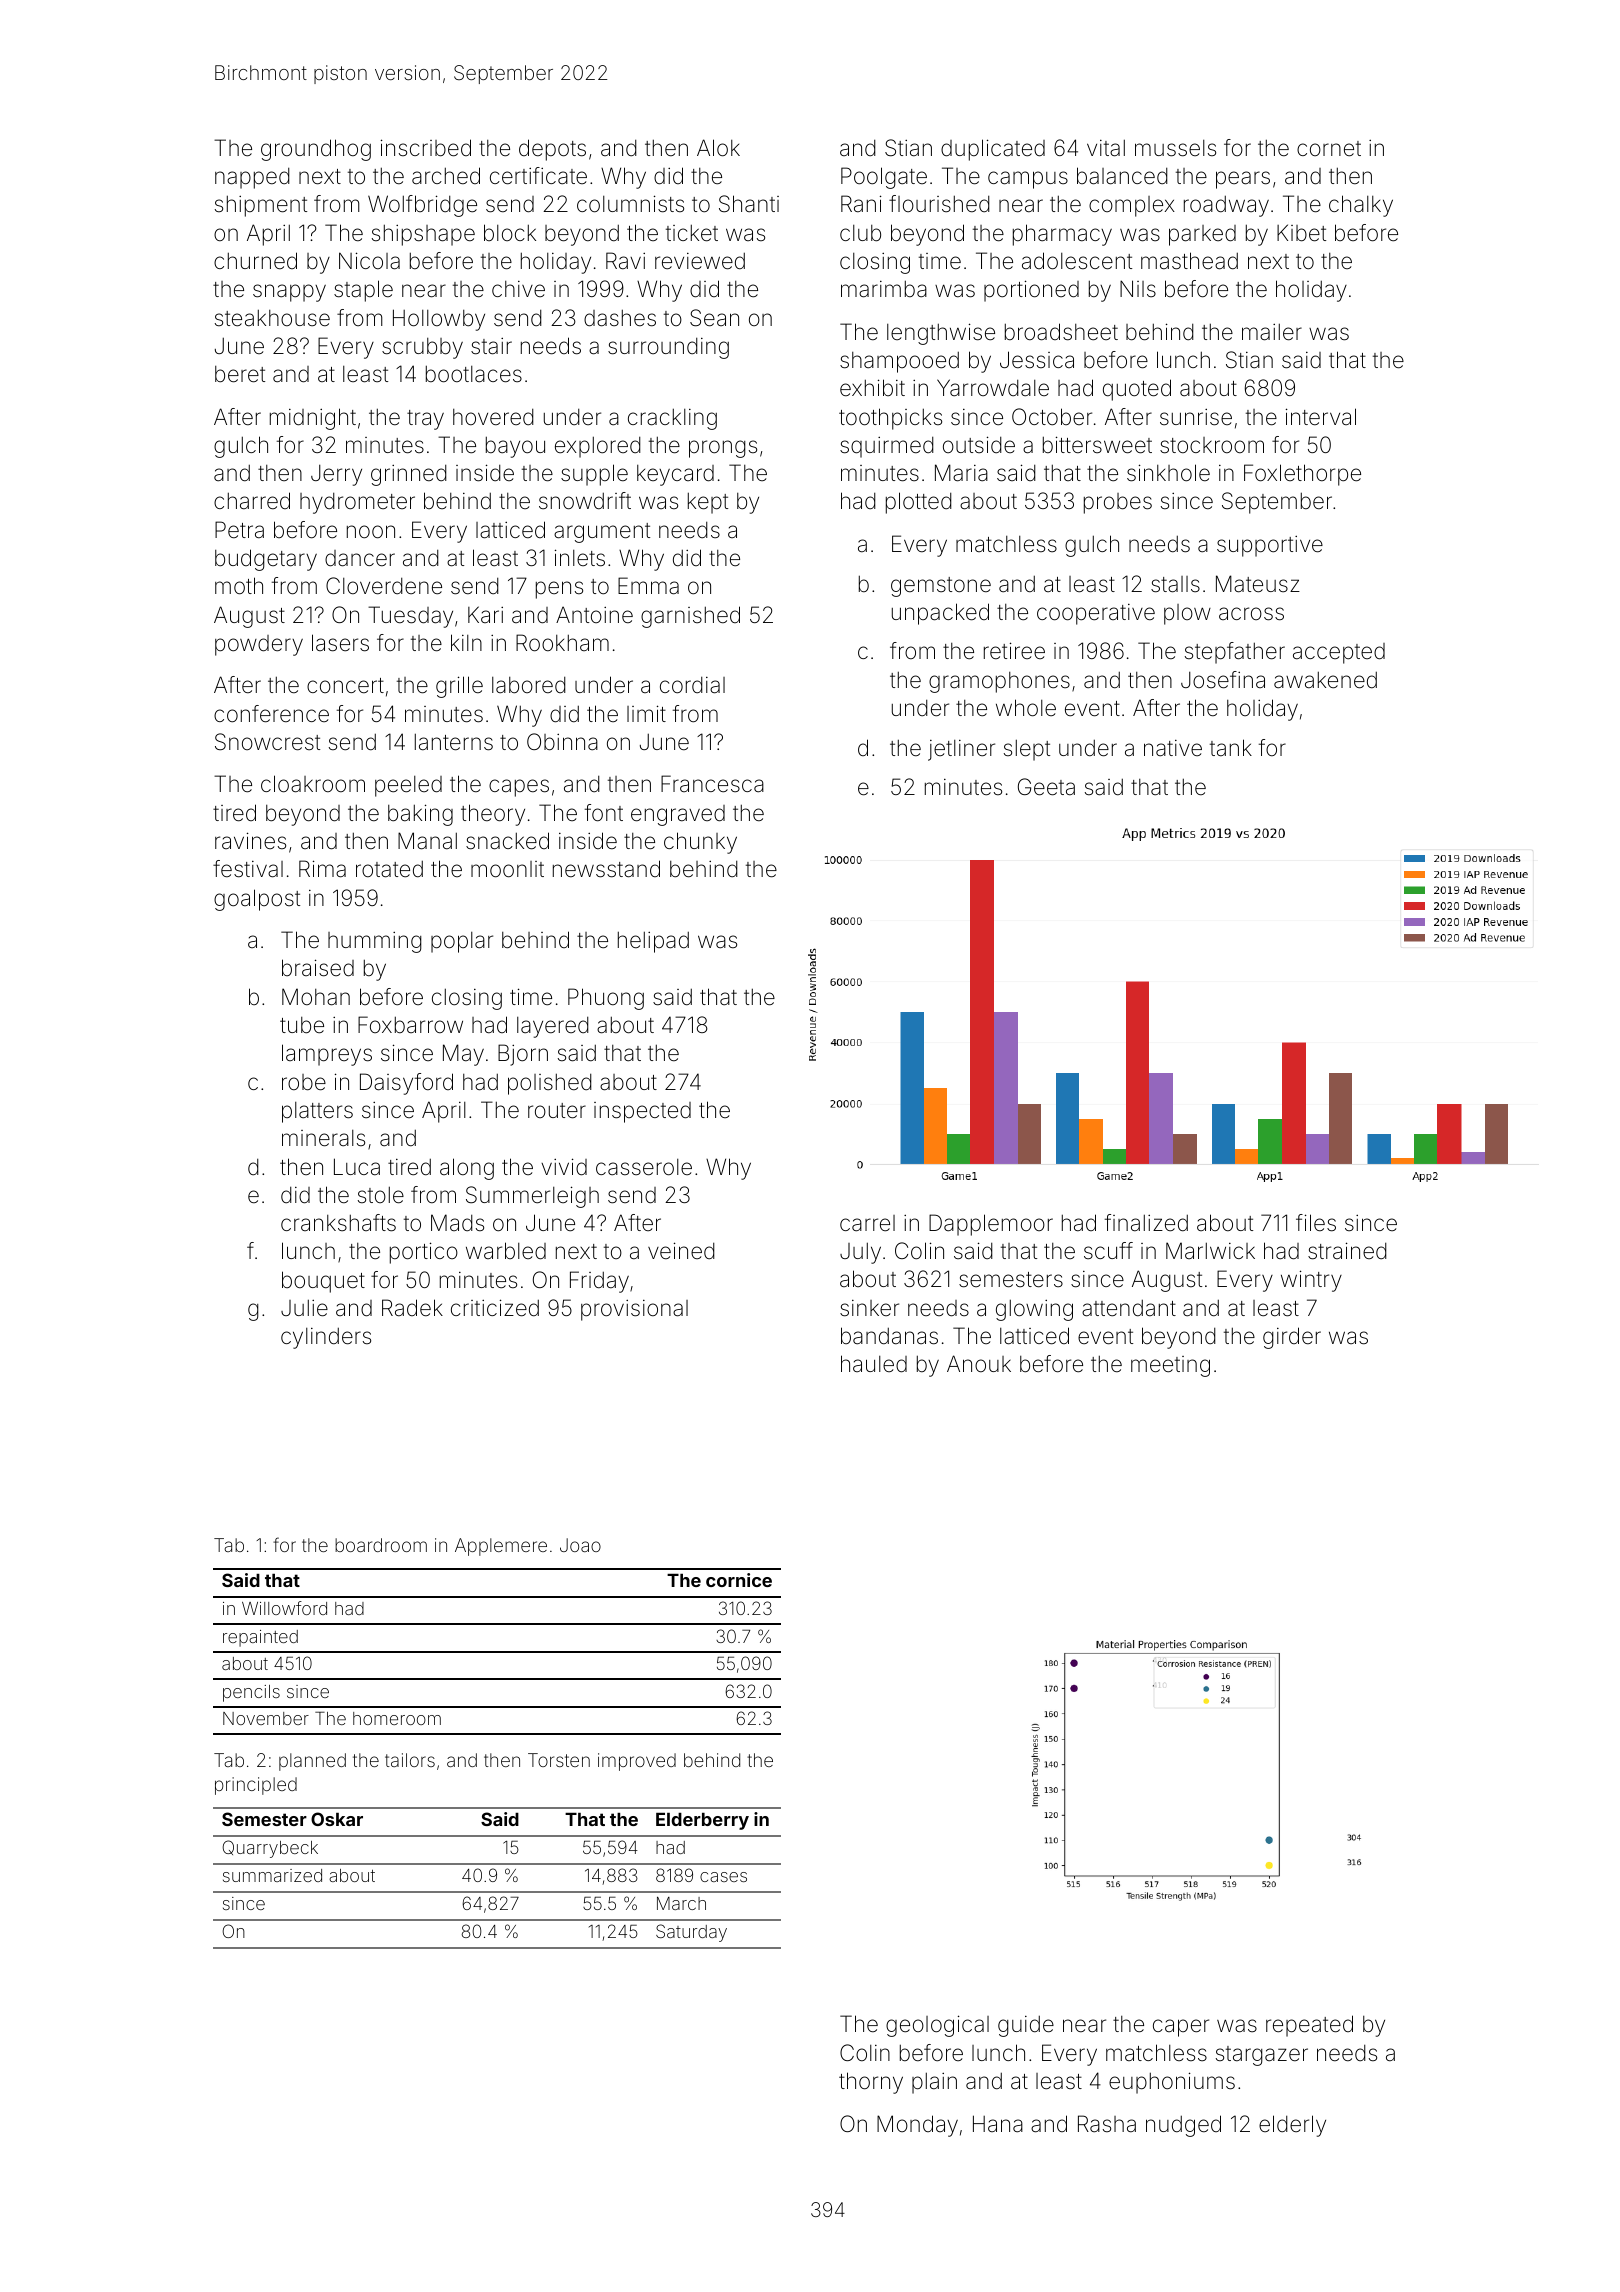 This image has height=2292, width=1620. I want to click on Elderberry, so click(702, 1821).
